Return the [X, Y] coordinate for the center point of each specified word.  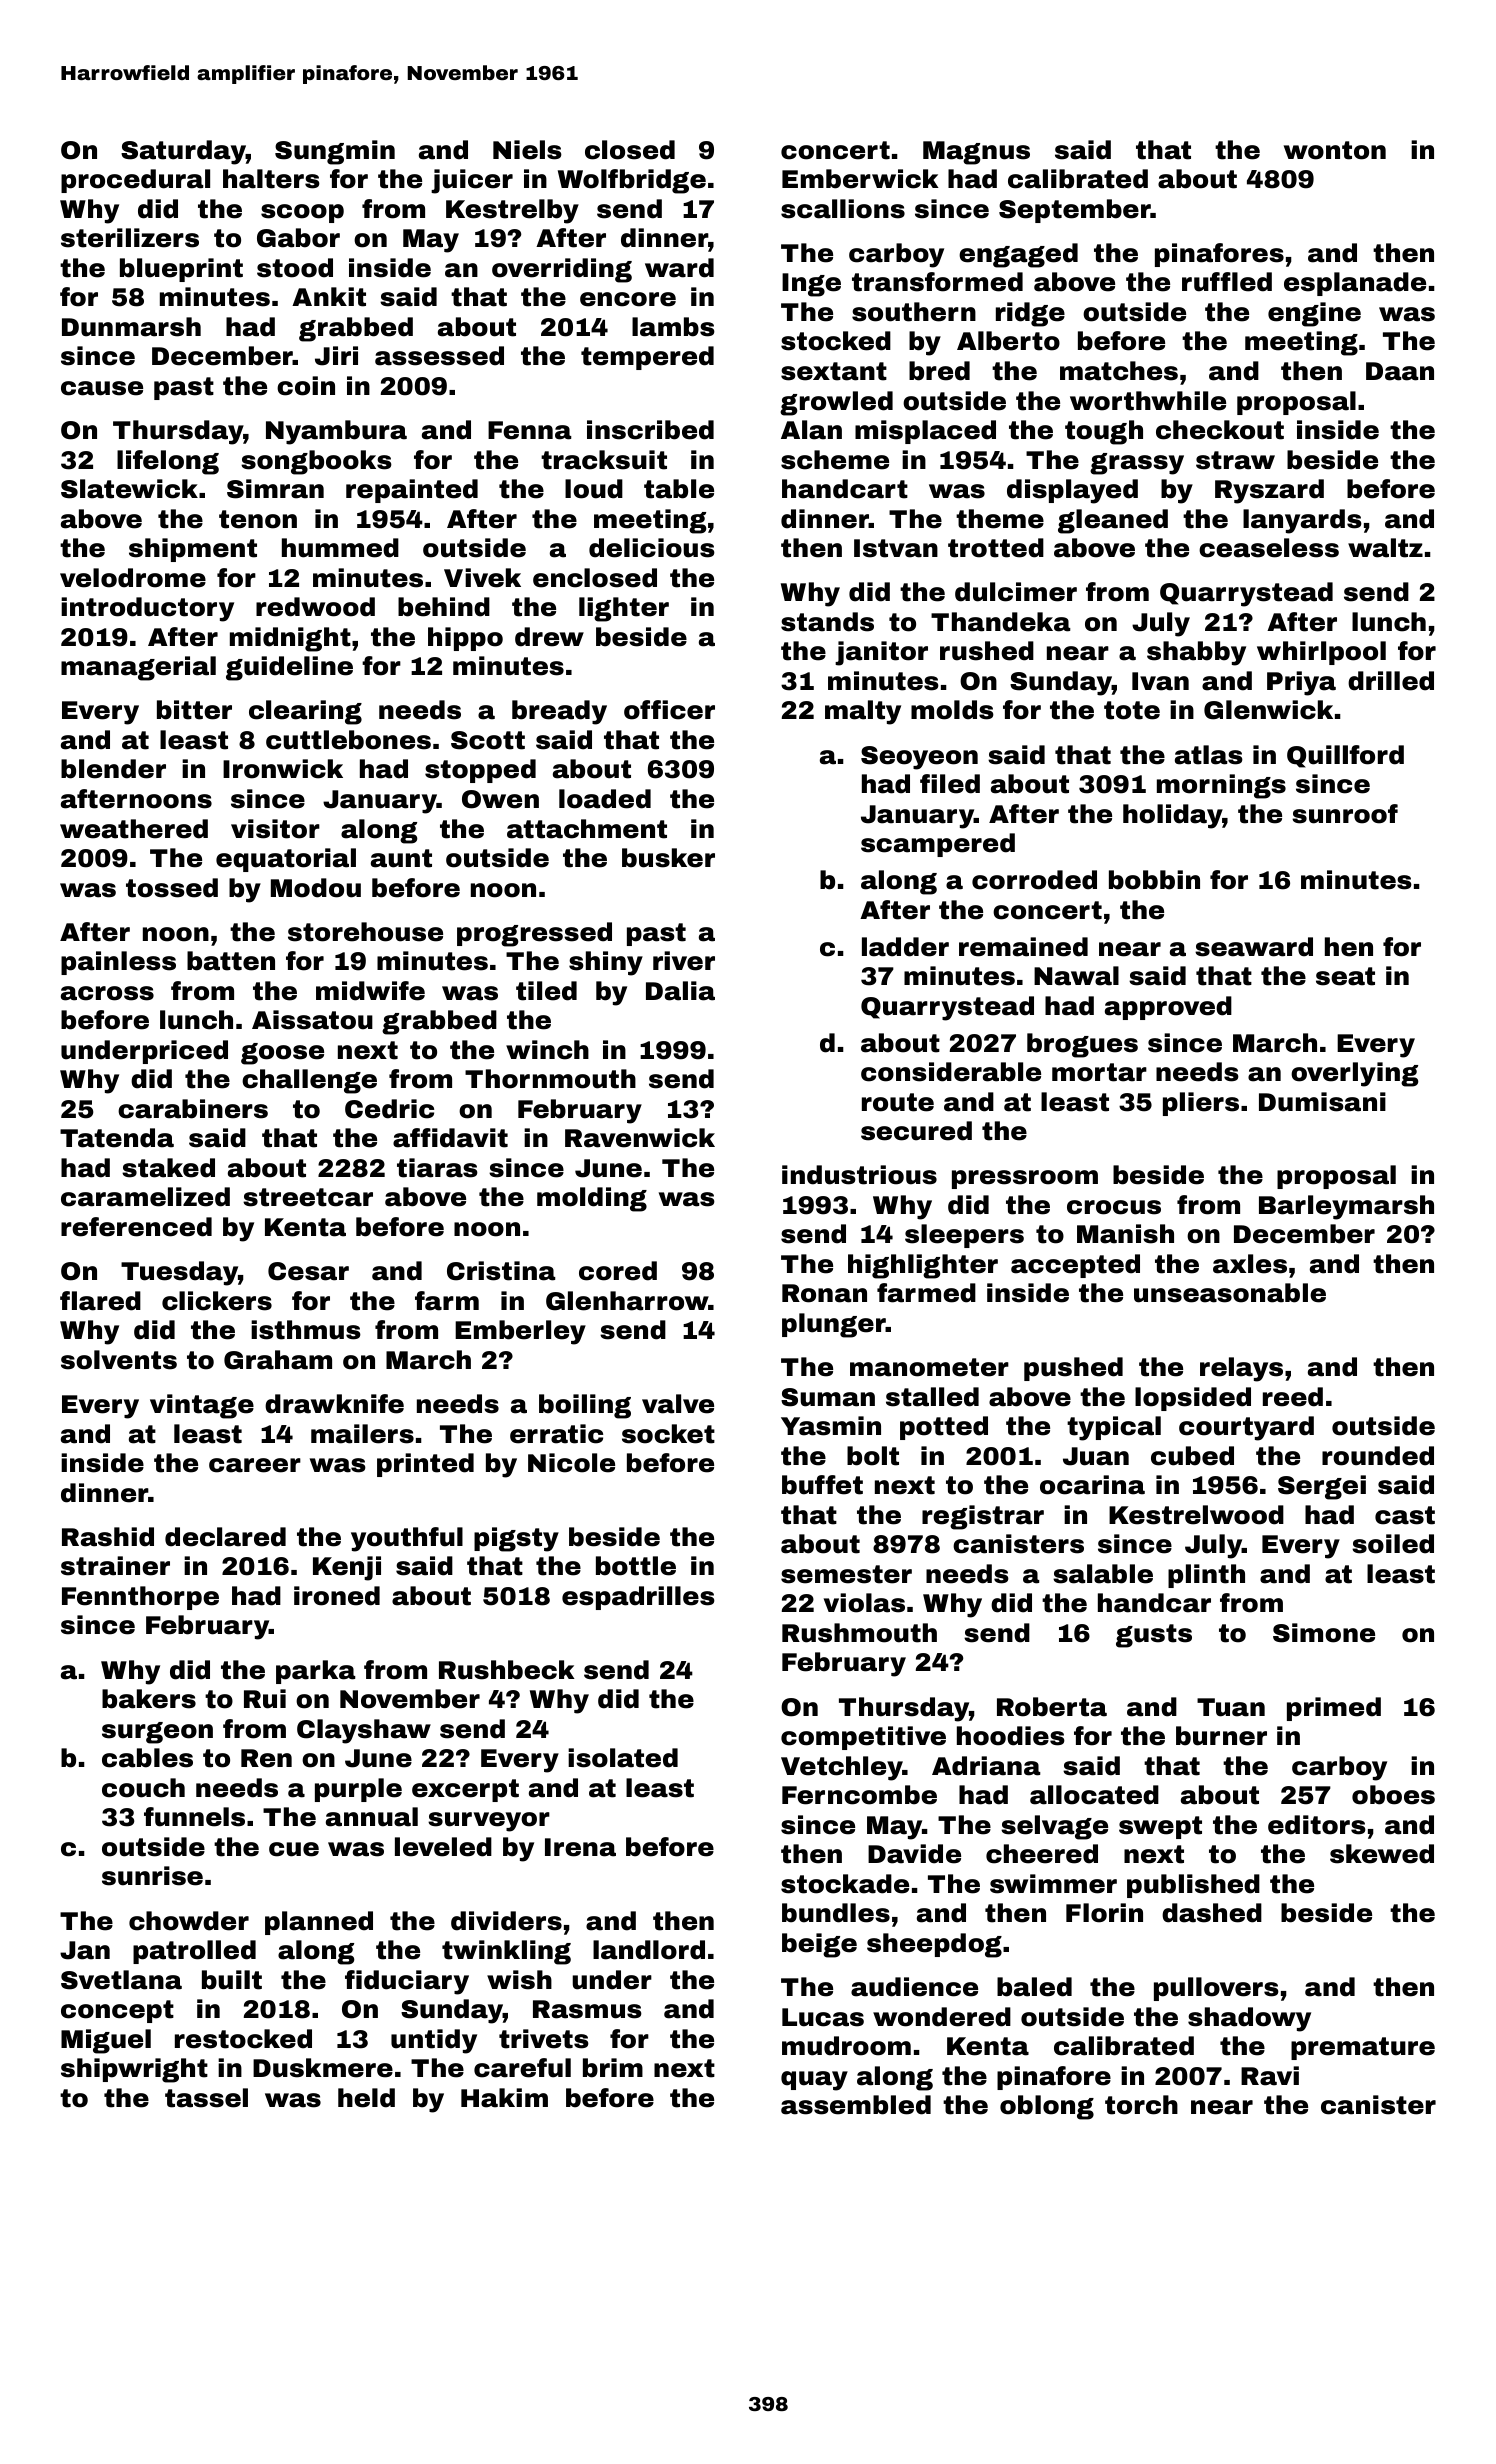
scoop [302, 213]
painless [118, 963]
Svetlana [121, 1980]
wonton [1335, 150]
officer [669, 710]
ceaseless [1269, 548]
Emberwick [860, 179]
